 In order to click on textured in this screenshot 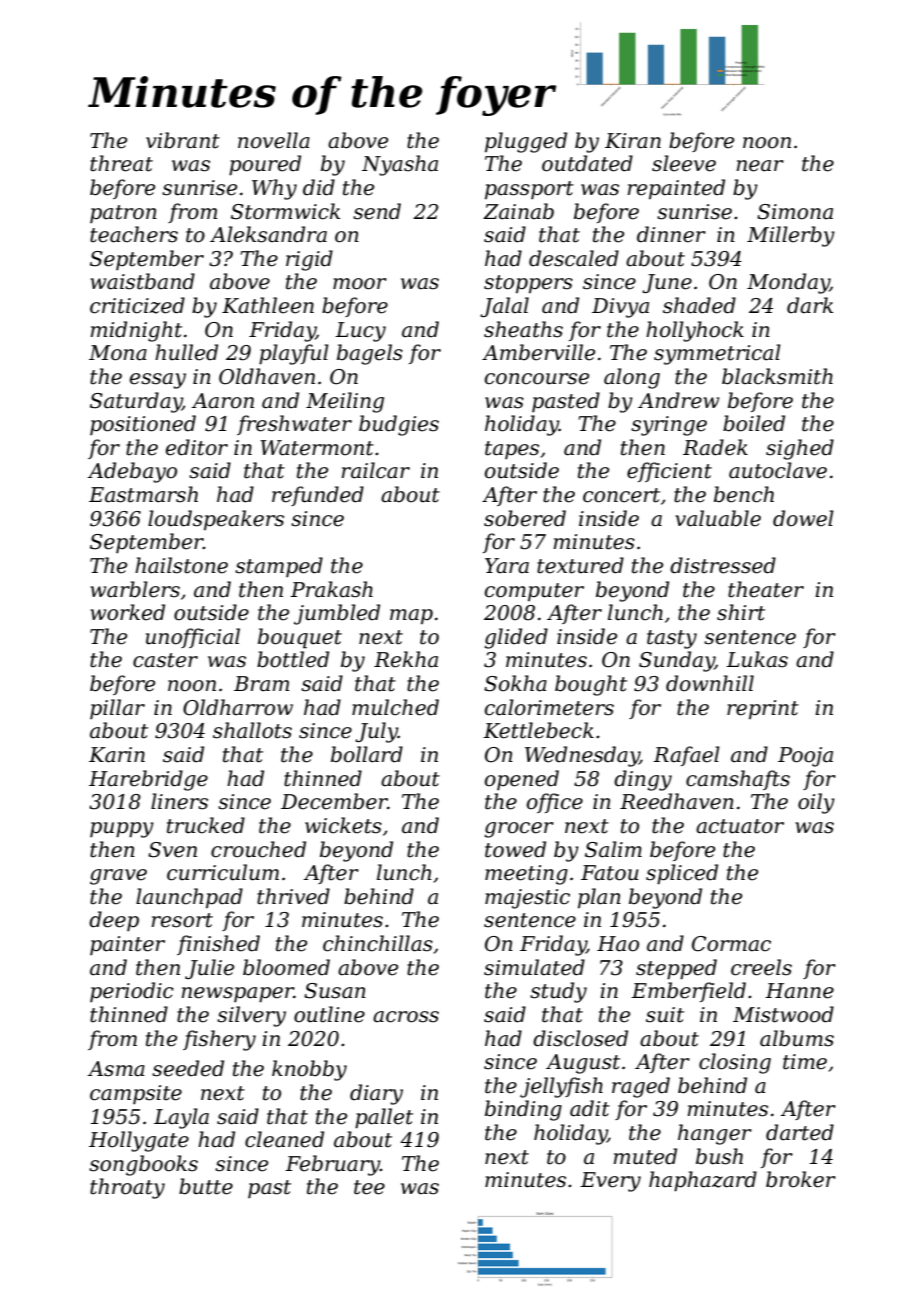, I will do `click(580, 565)`.
